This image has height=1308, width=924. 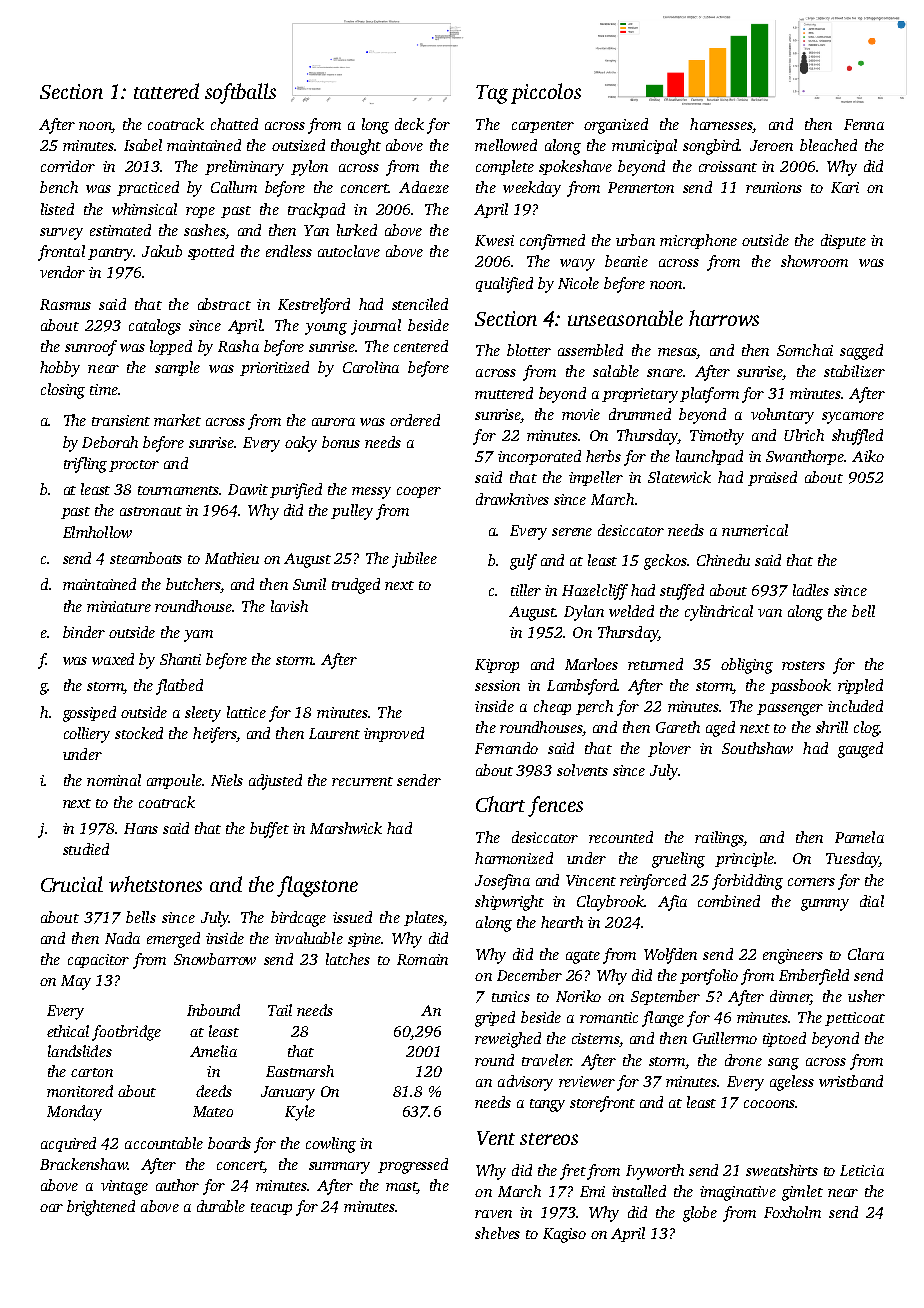 I want to click on weekday, so click(x=532, y=189).
